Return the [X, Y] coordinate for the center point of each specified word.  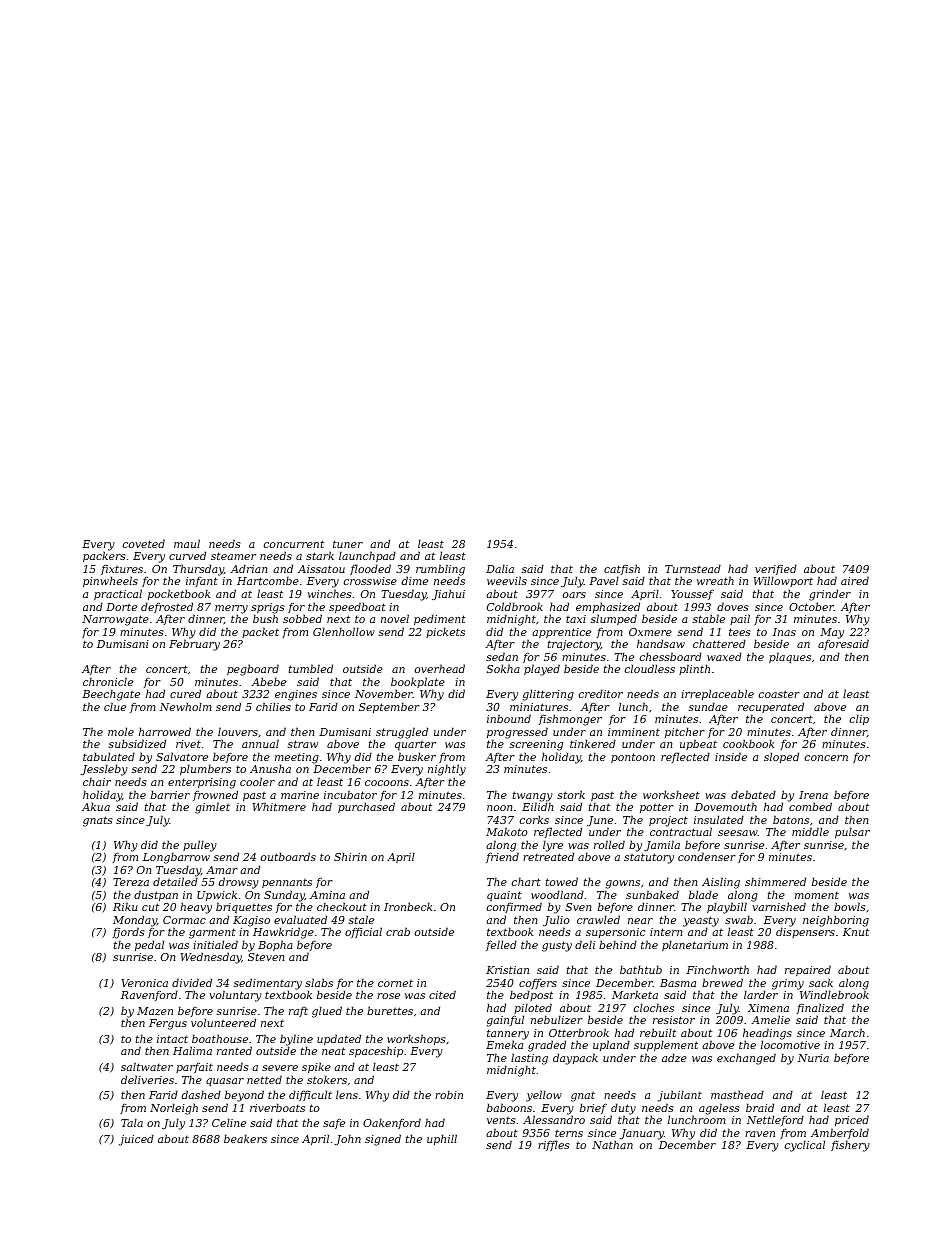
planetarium [695, 945]
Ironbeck [408, 906]
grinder [830, 595]
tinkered [593, 743]
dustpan [156, 895]
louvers [238, 731]
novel [395, 618]
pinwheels [110, 582]
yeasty [701, 922]
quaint [504, 896]
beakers [245, 1138]
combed [810, 806]
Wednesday [211, 958]
